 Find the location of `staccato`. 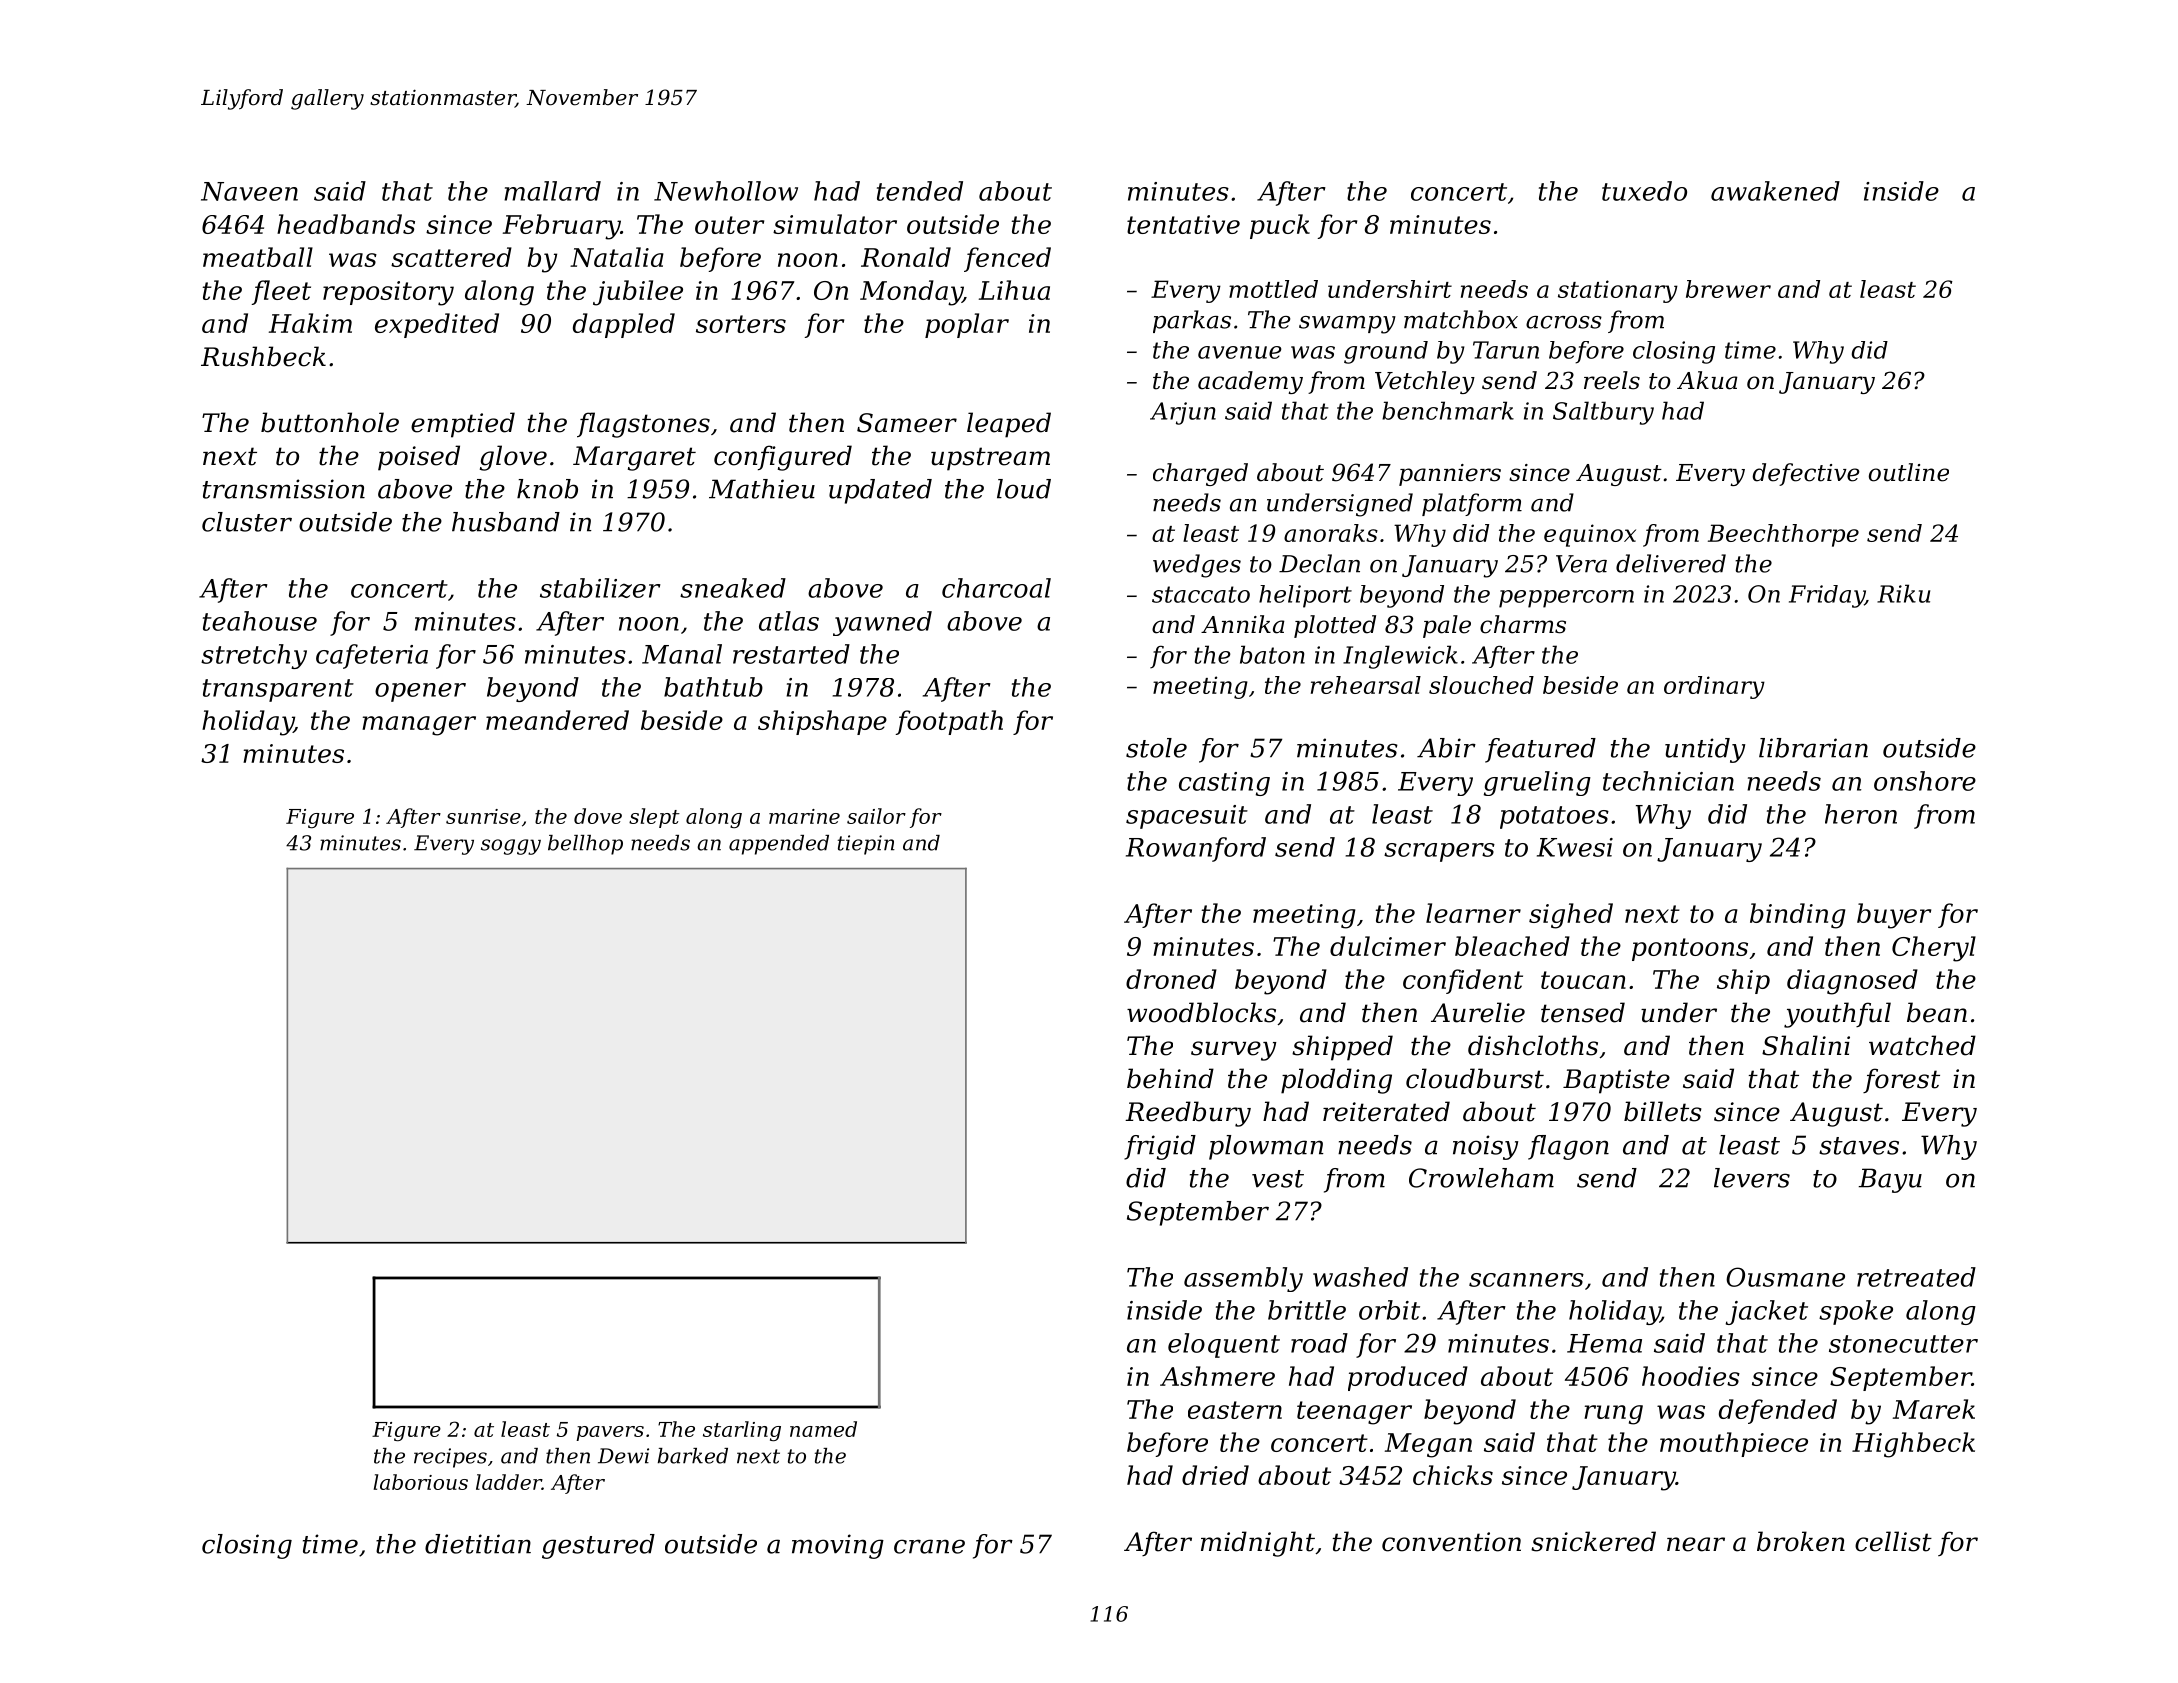

staccato is located at coordinates (1201, 594).
